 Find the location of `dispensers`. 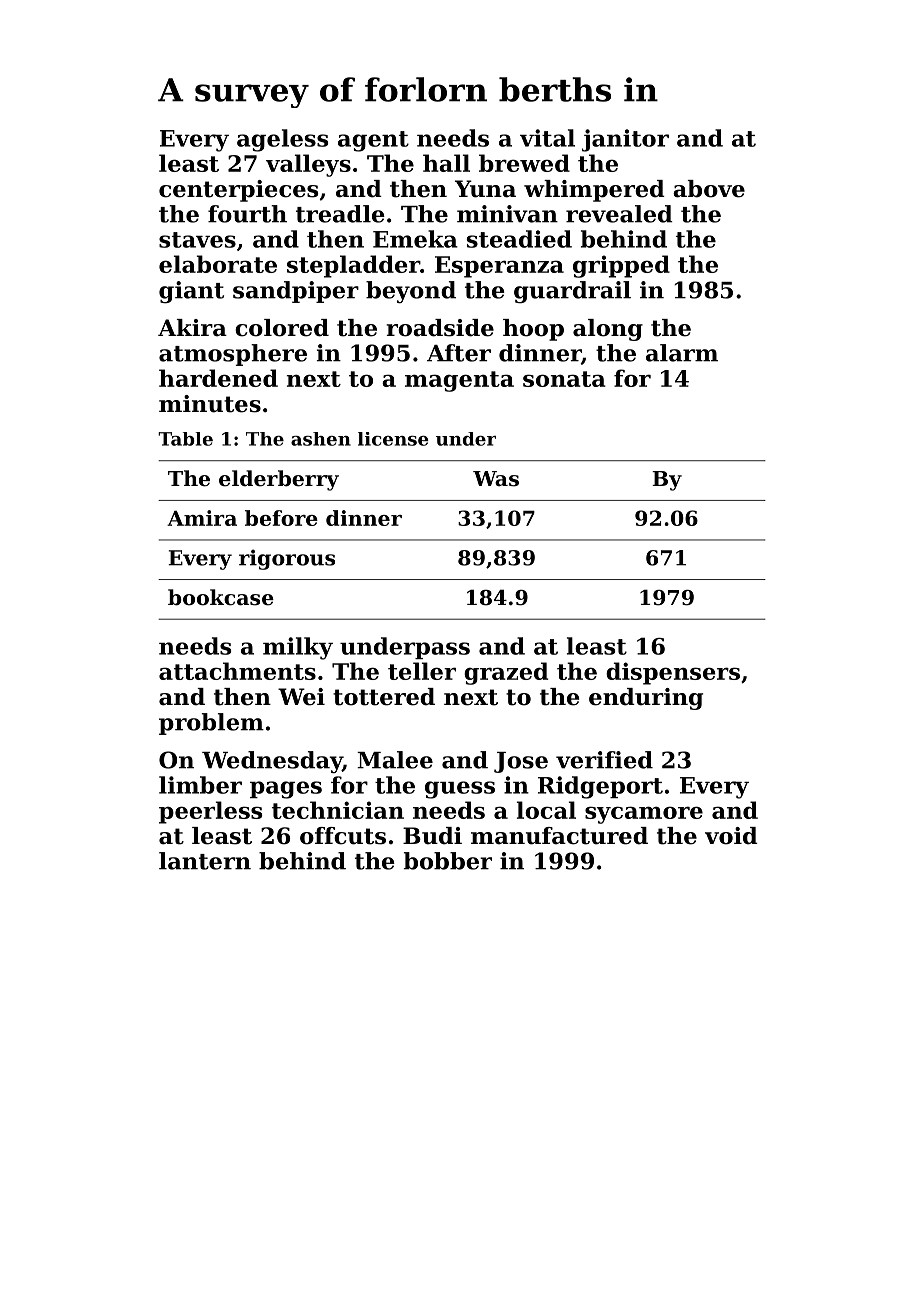

dispensers is located at coordinates (673, 673).
